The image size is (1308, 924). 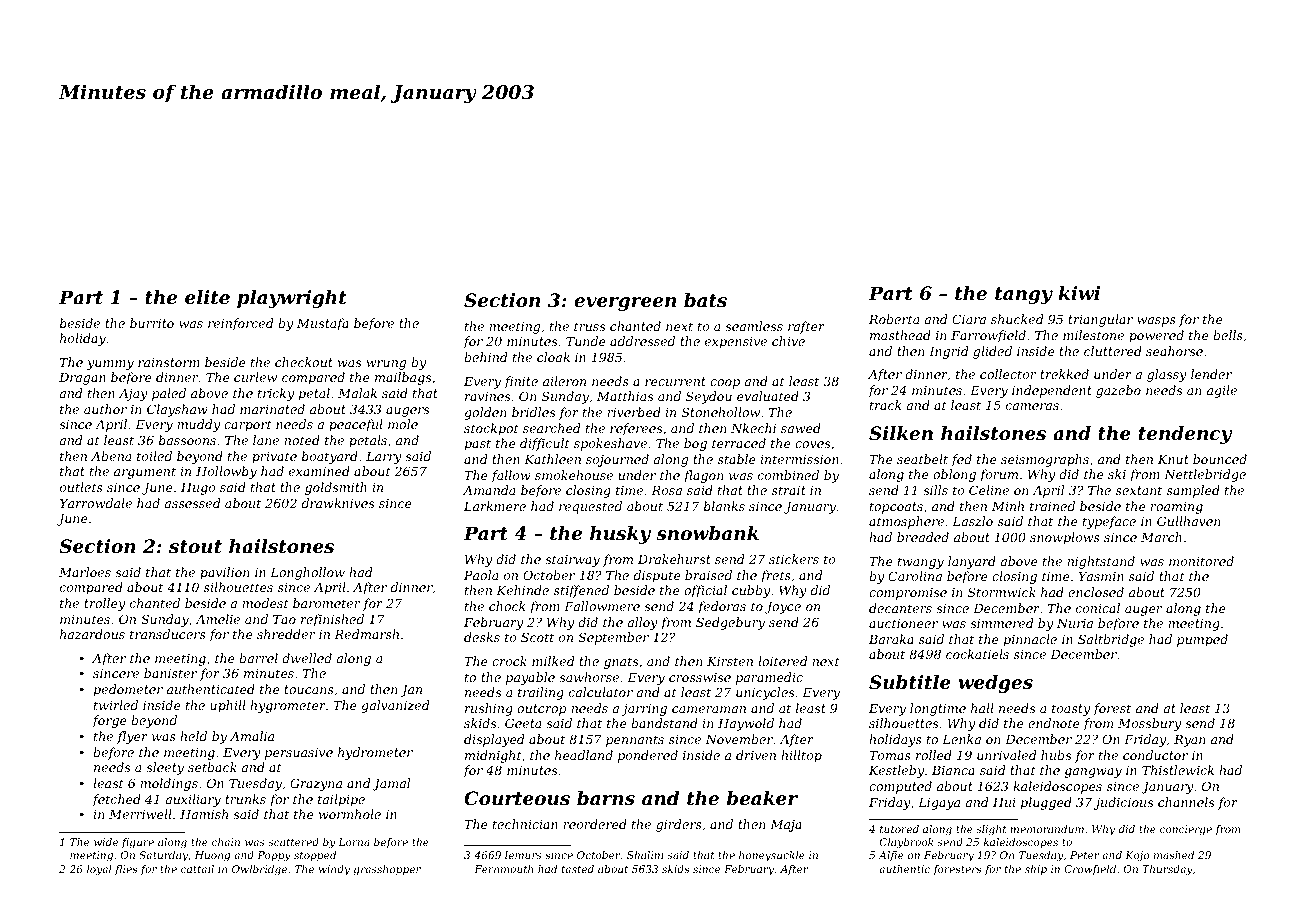 I want to click on honeysuckle, so click(x=772, y=856).
